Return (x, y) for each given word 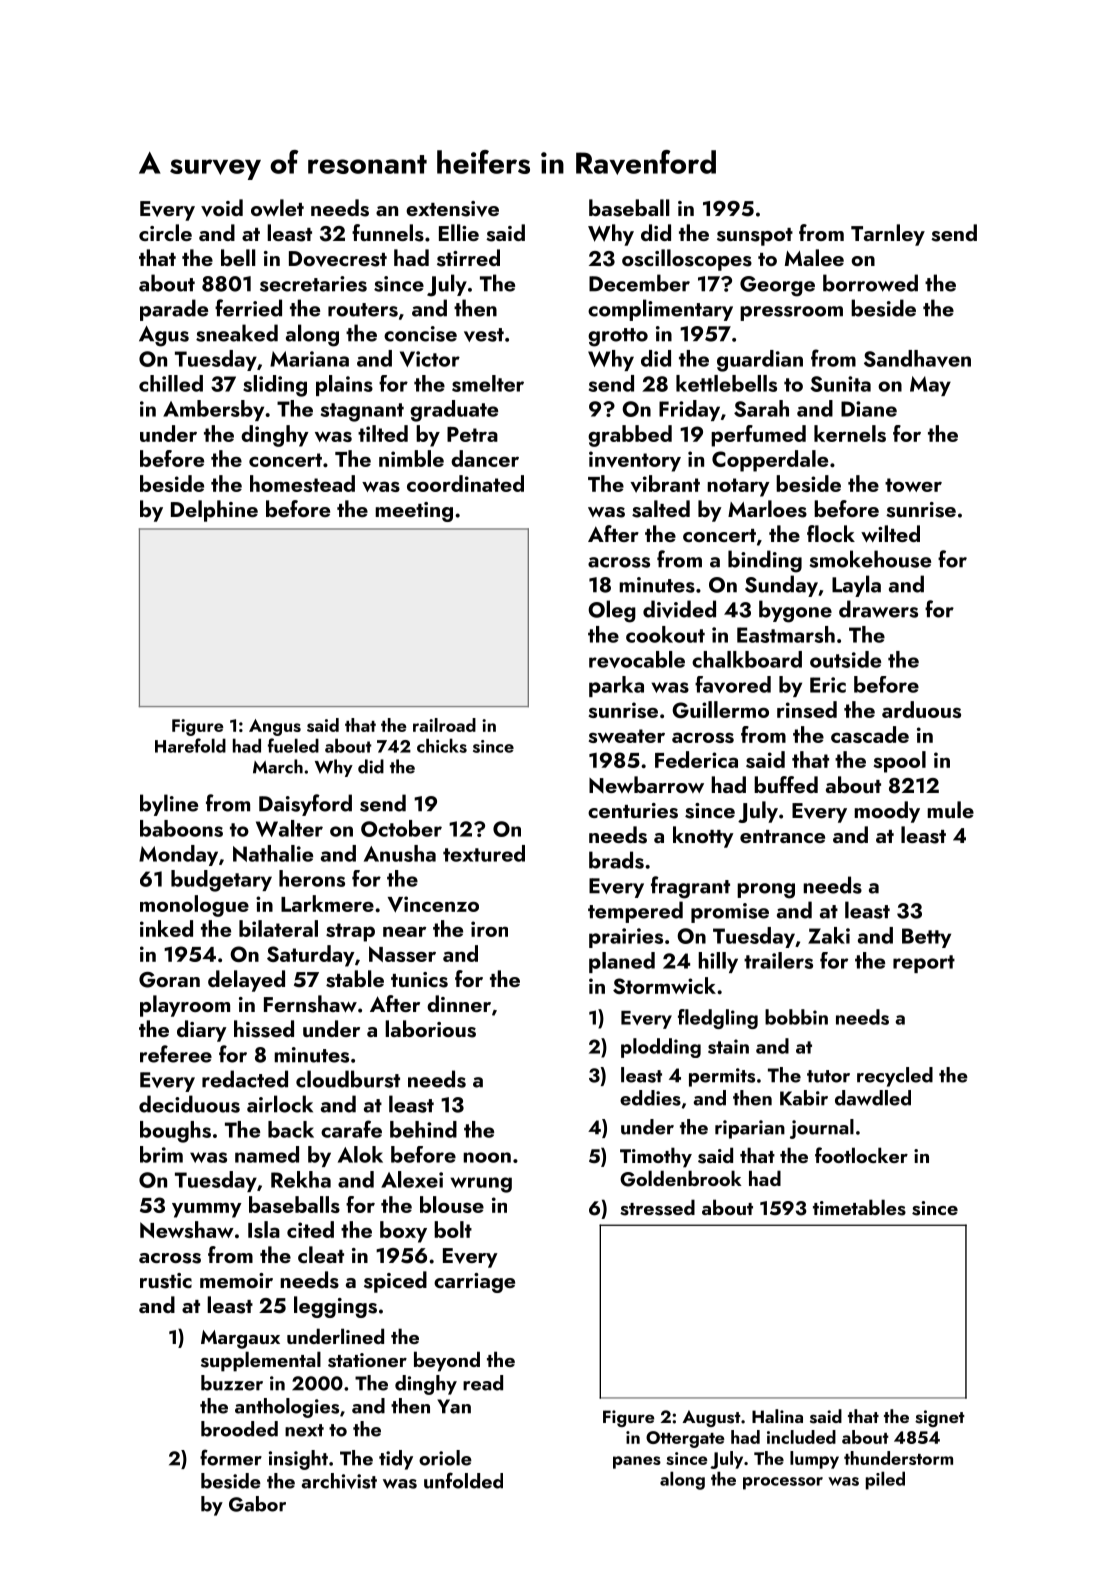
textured (484, 853)
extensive (452, 209)
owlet (277, 207)
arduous (921, 709)
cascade (870, 734)
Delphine (214, 511)
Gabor (257, 1504)
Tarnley (888, 235)
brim (161, 1154)
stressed (657, 1207)
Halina (777, 1416)
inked (166, 928)
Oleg (612, 611)
